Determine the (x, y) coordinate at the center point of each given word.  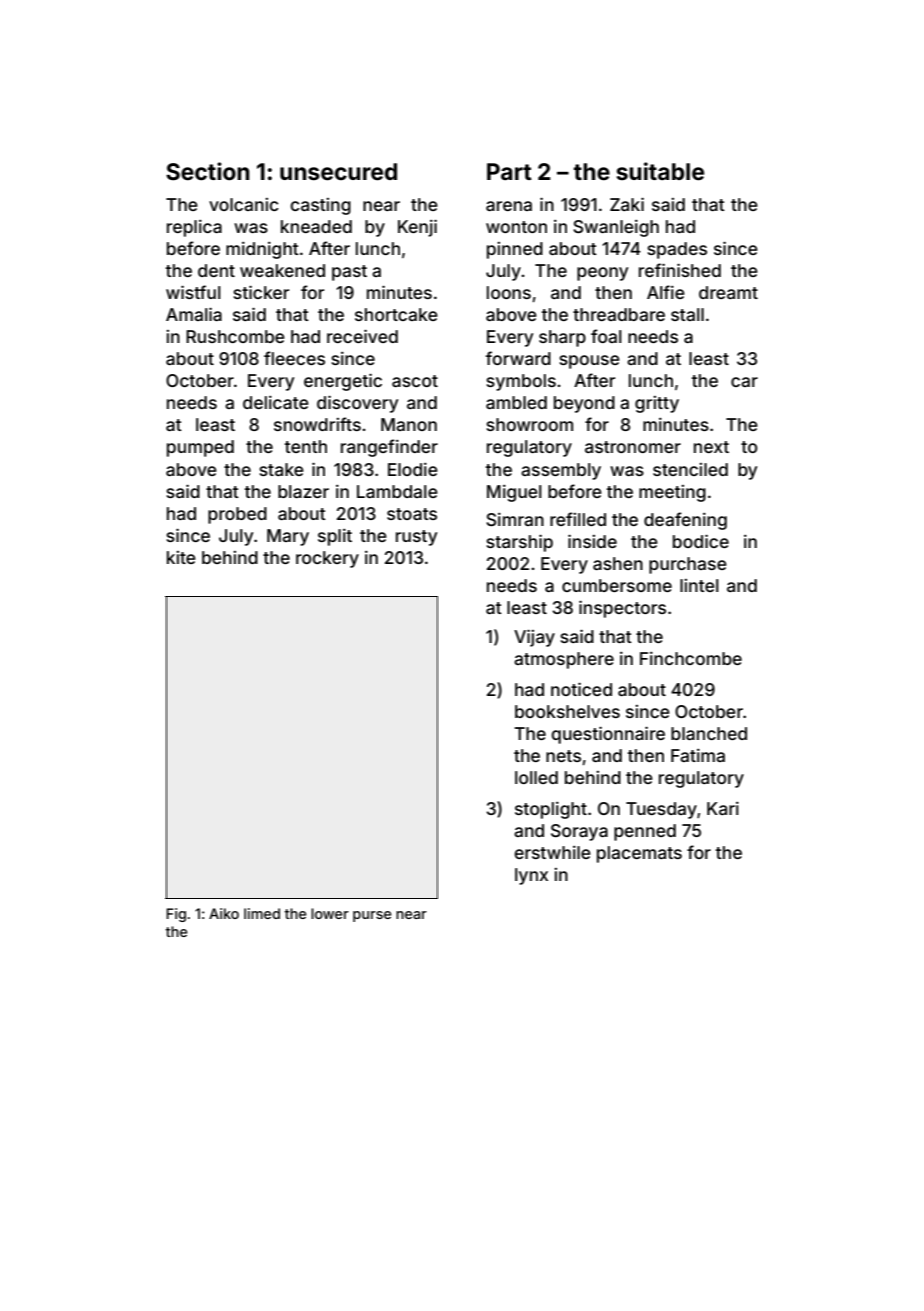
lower (330, 913)
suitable (660, 171)
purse (372, 916)
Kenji (417, 228)
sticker (261, 292)
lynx (531, 876)
